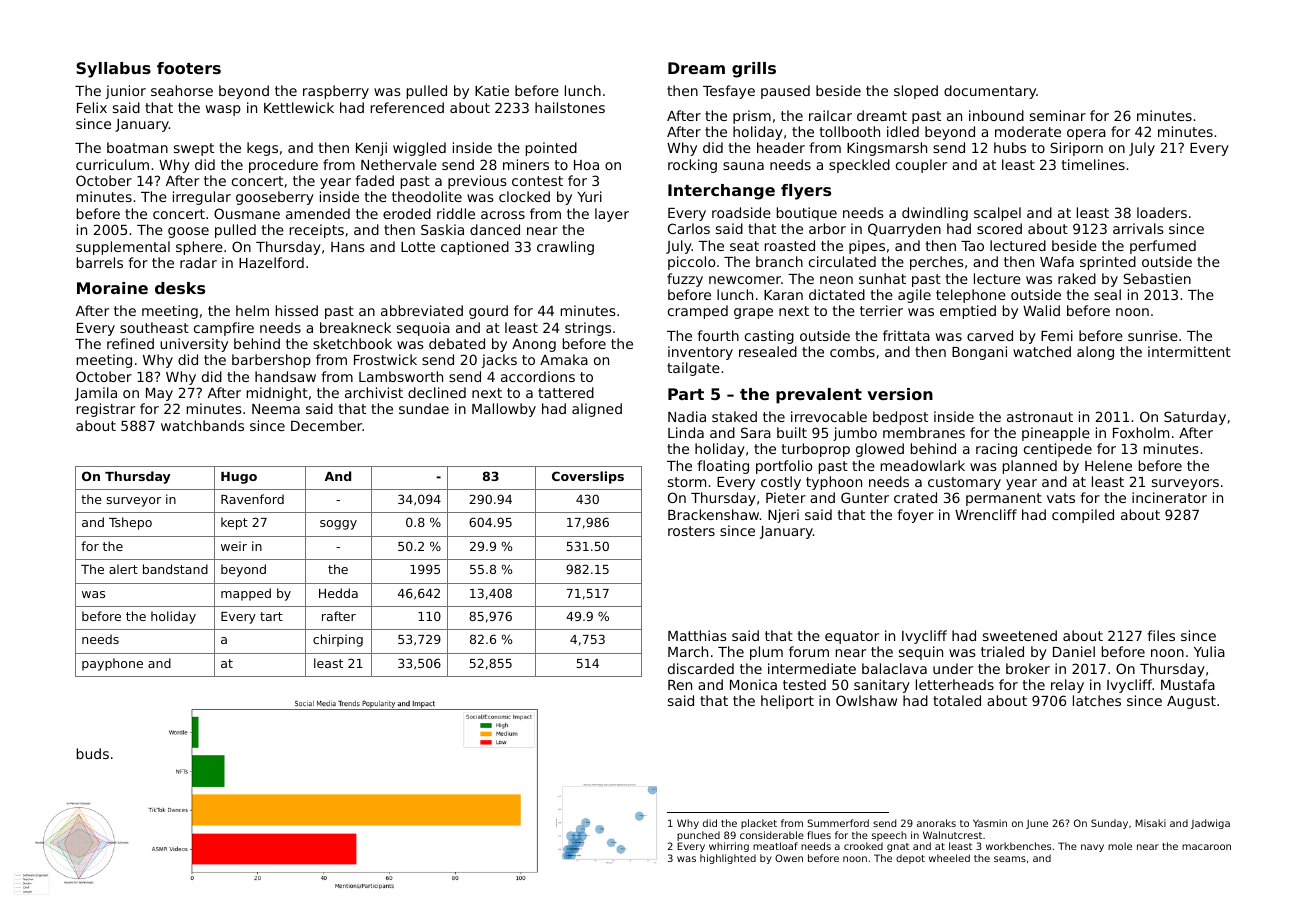 Image resolution: width=1308 pixels, height=924 pixels. What do you see at coordinates (352, 343) in the screenshot?
I see `sketchbook` at bounding box center [352, 343].
